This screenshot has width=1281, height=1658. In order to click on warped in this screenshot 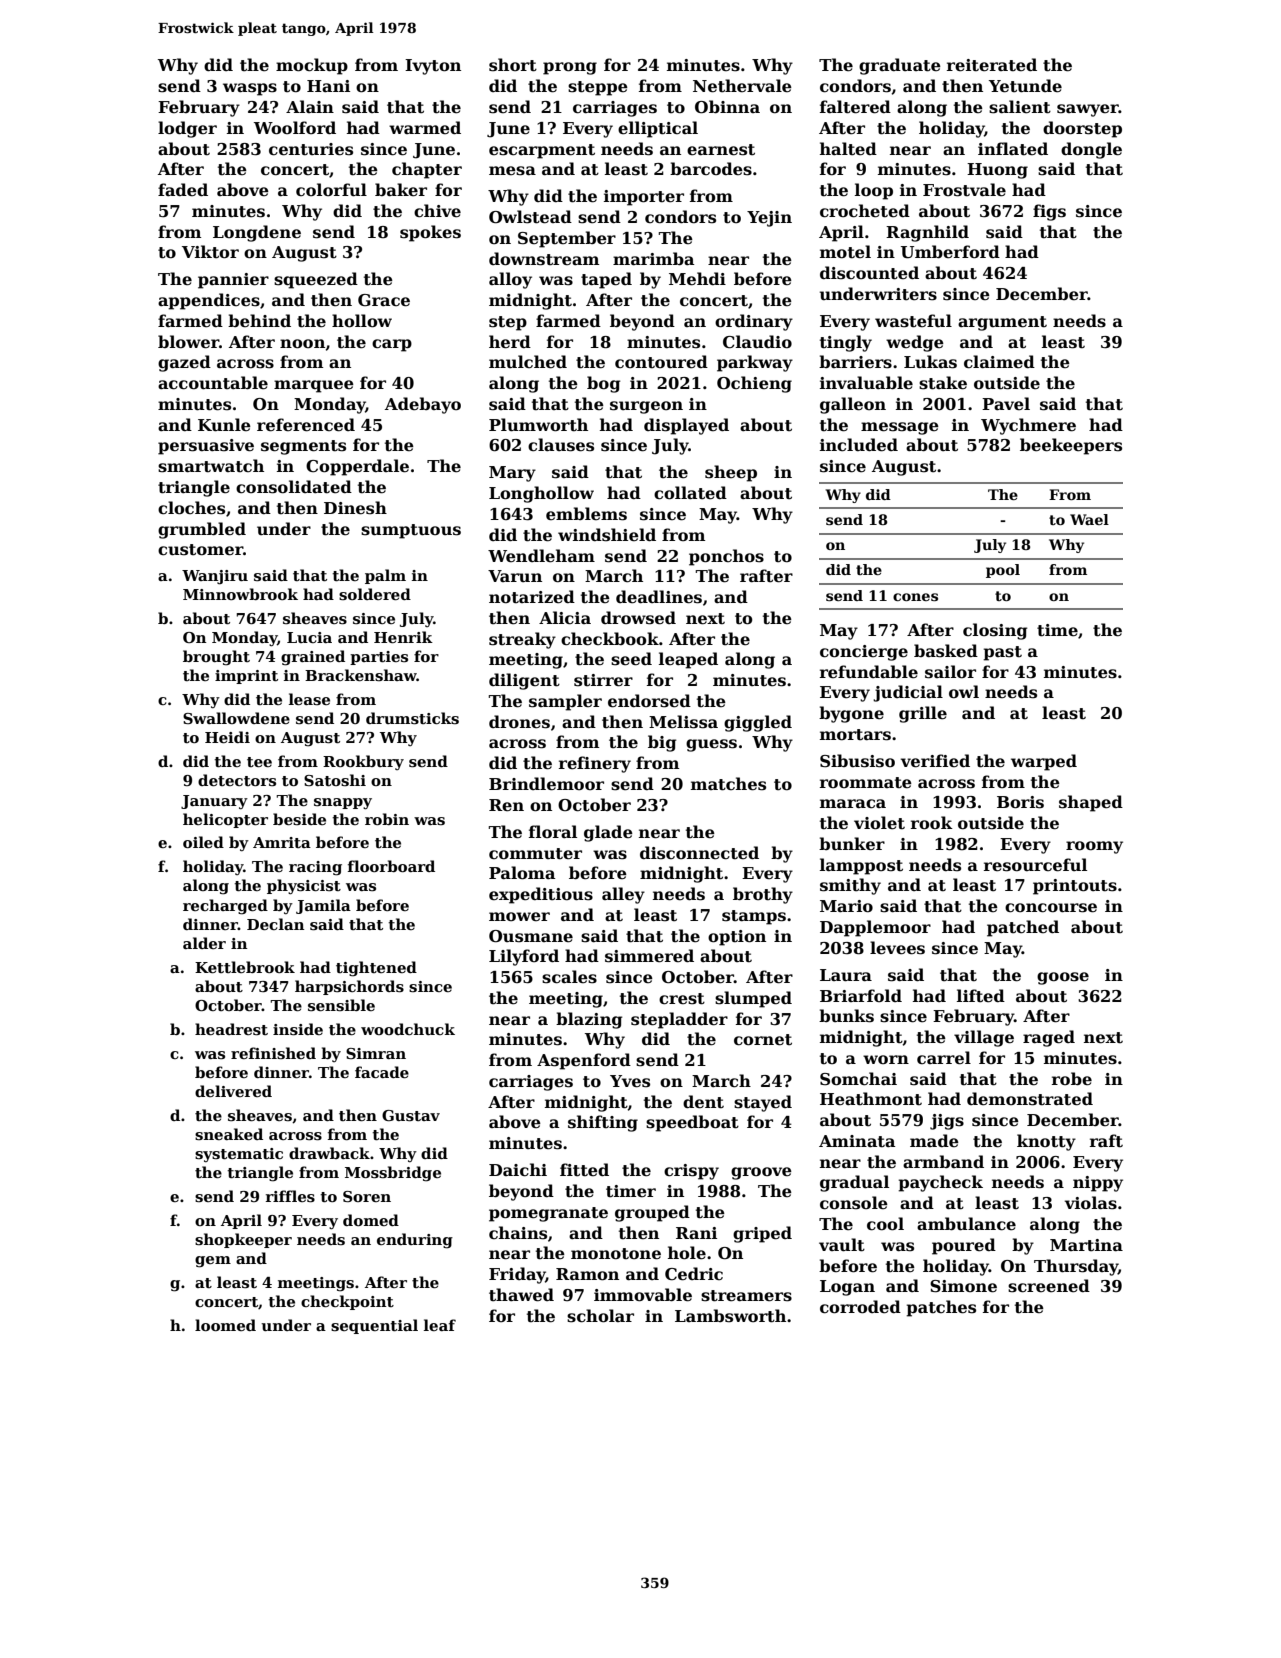, I will do `click(1044, 762)`.
